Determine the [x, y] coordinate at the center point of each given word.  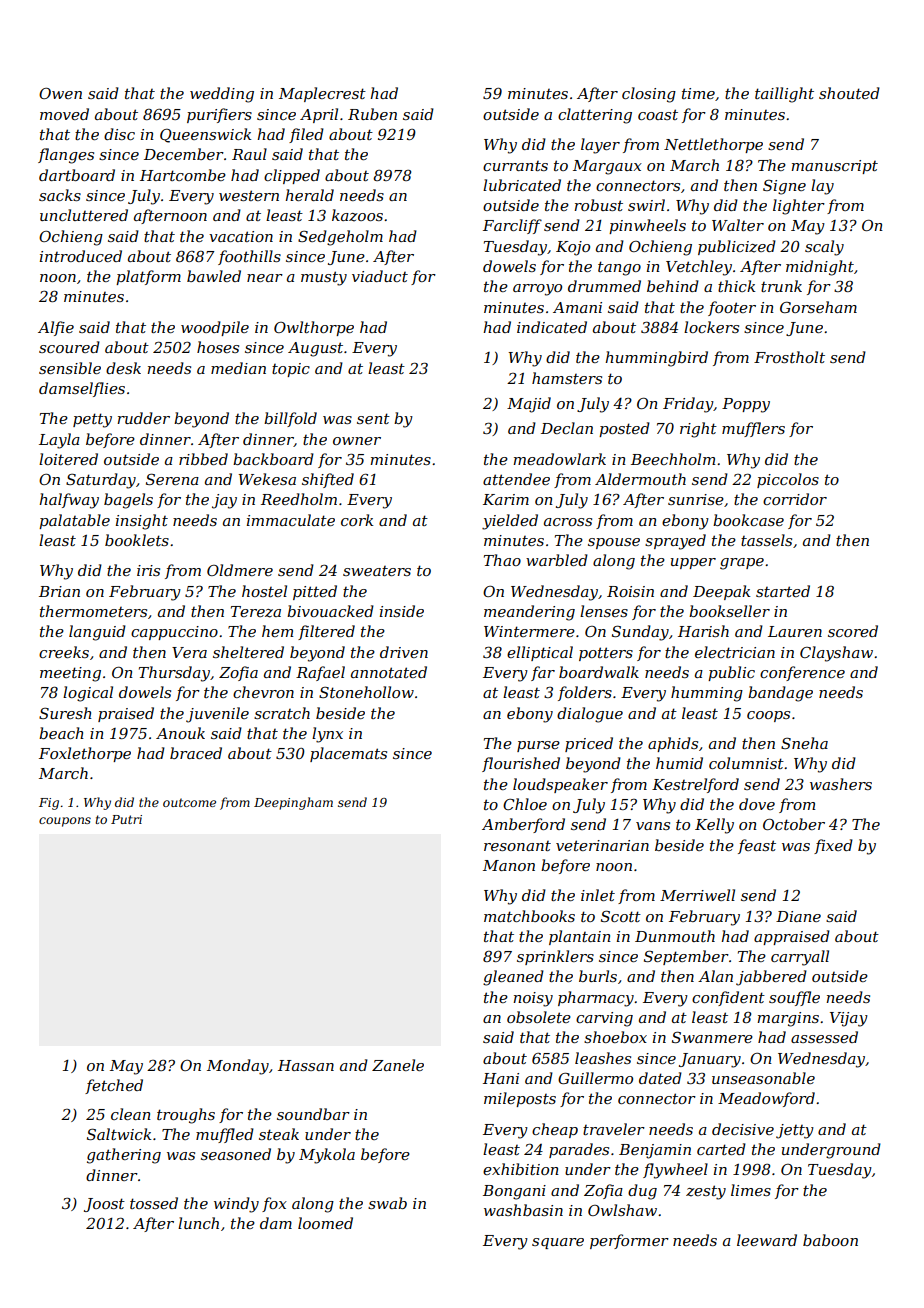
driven [404, 652]
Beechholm [673, 459]
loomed [325, 1223]
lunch [198, 1223]
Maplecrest [322, 94]
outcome [189, 802]
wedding [222, 95]
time [698, 93]
